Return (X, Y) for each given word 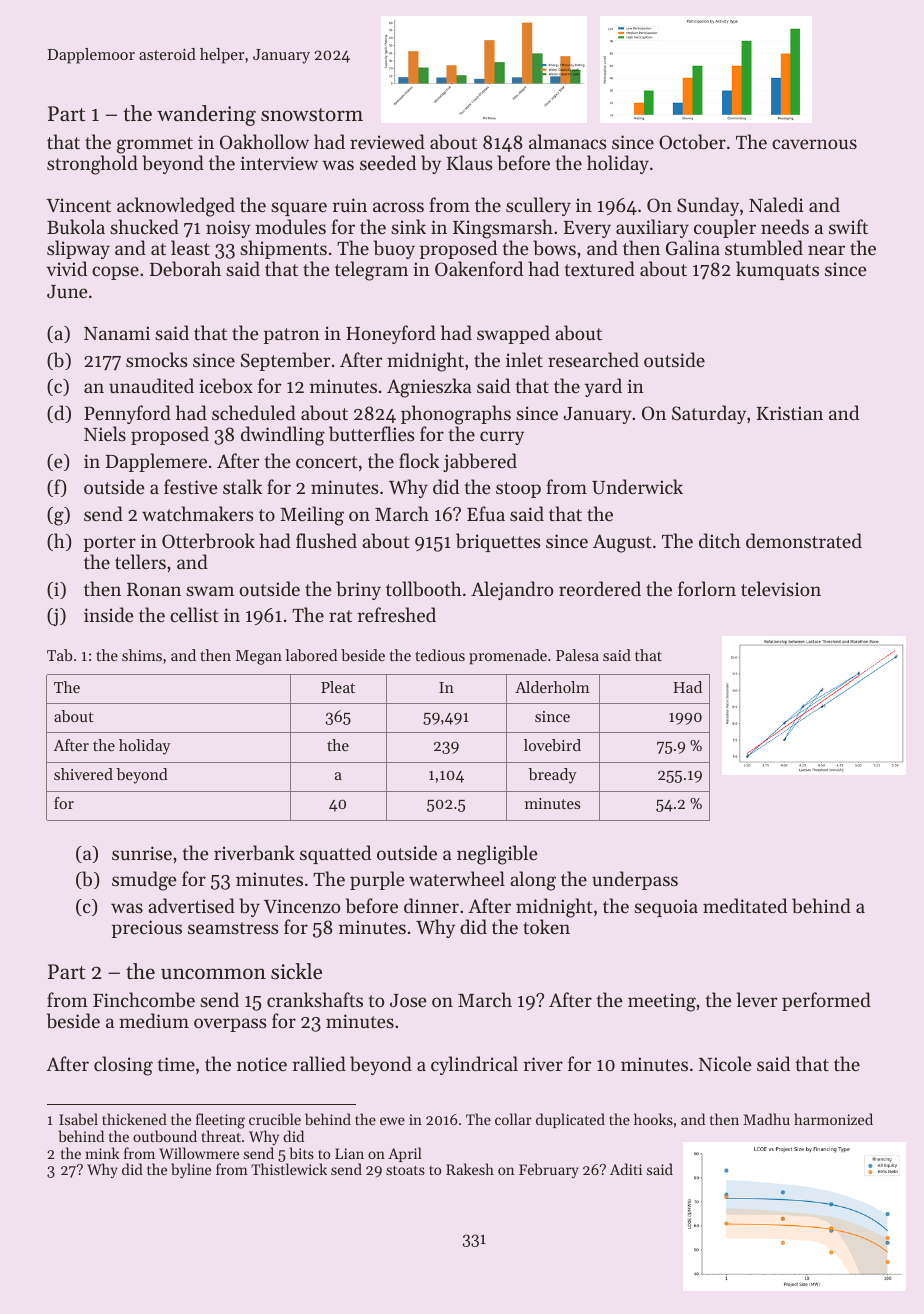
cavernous (814, 144)
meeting (662, 1002)
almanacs (568, 141)
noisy (228, 229)
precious (147, 929)
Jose (408, 1000)
